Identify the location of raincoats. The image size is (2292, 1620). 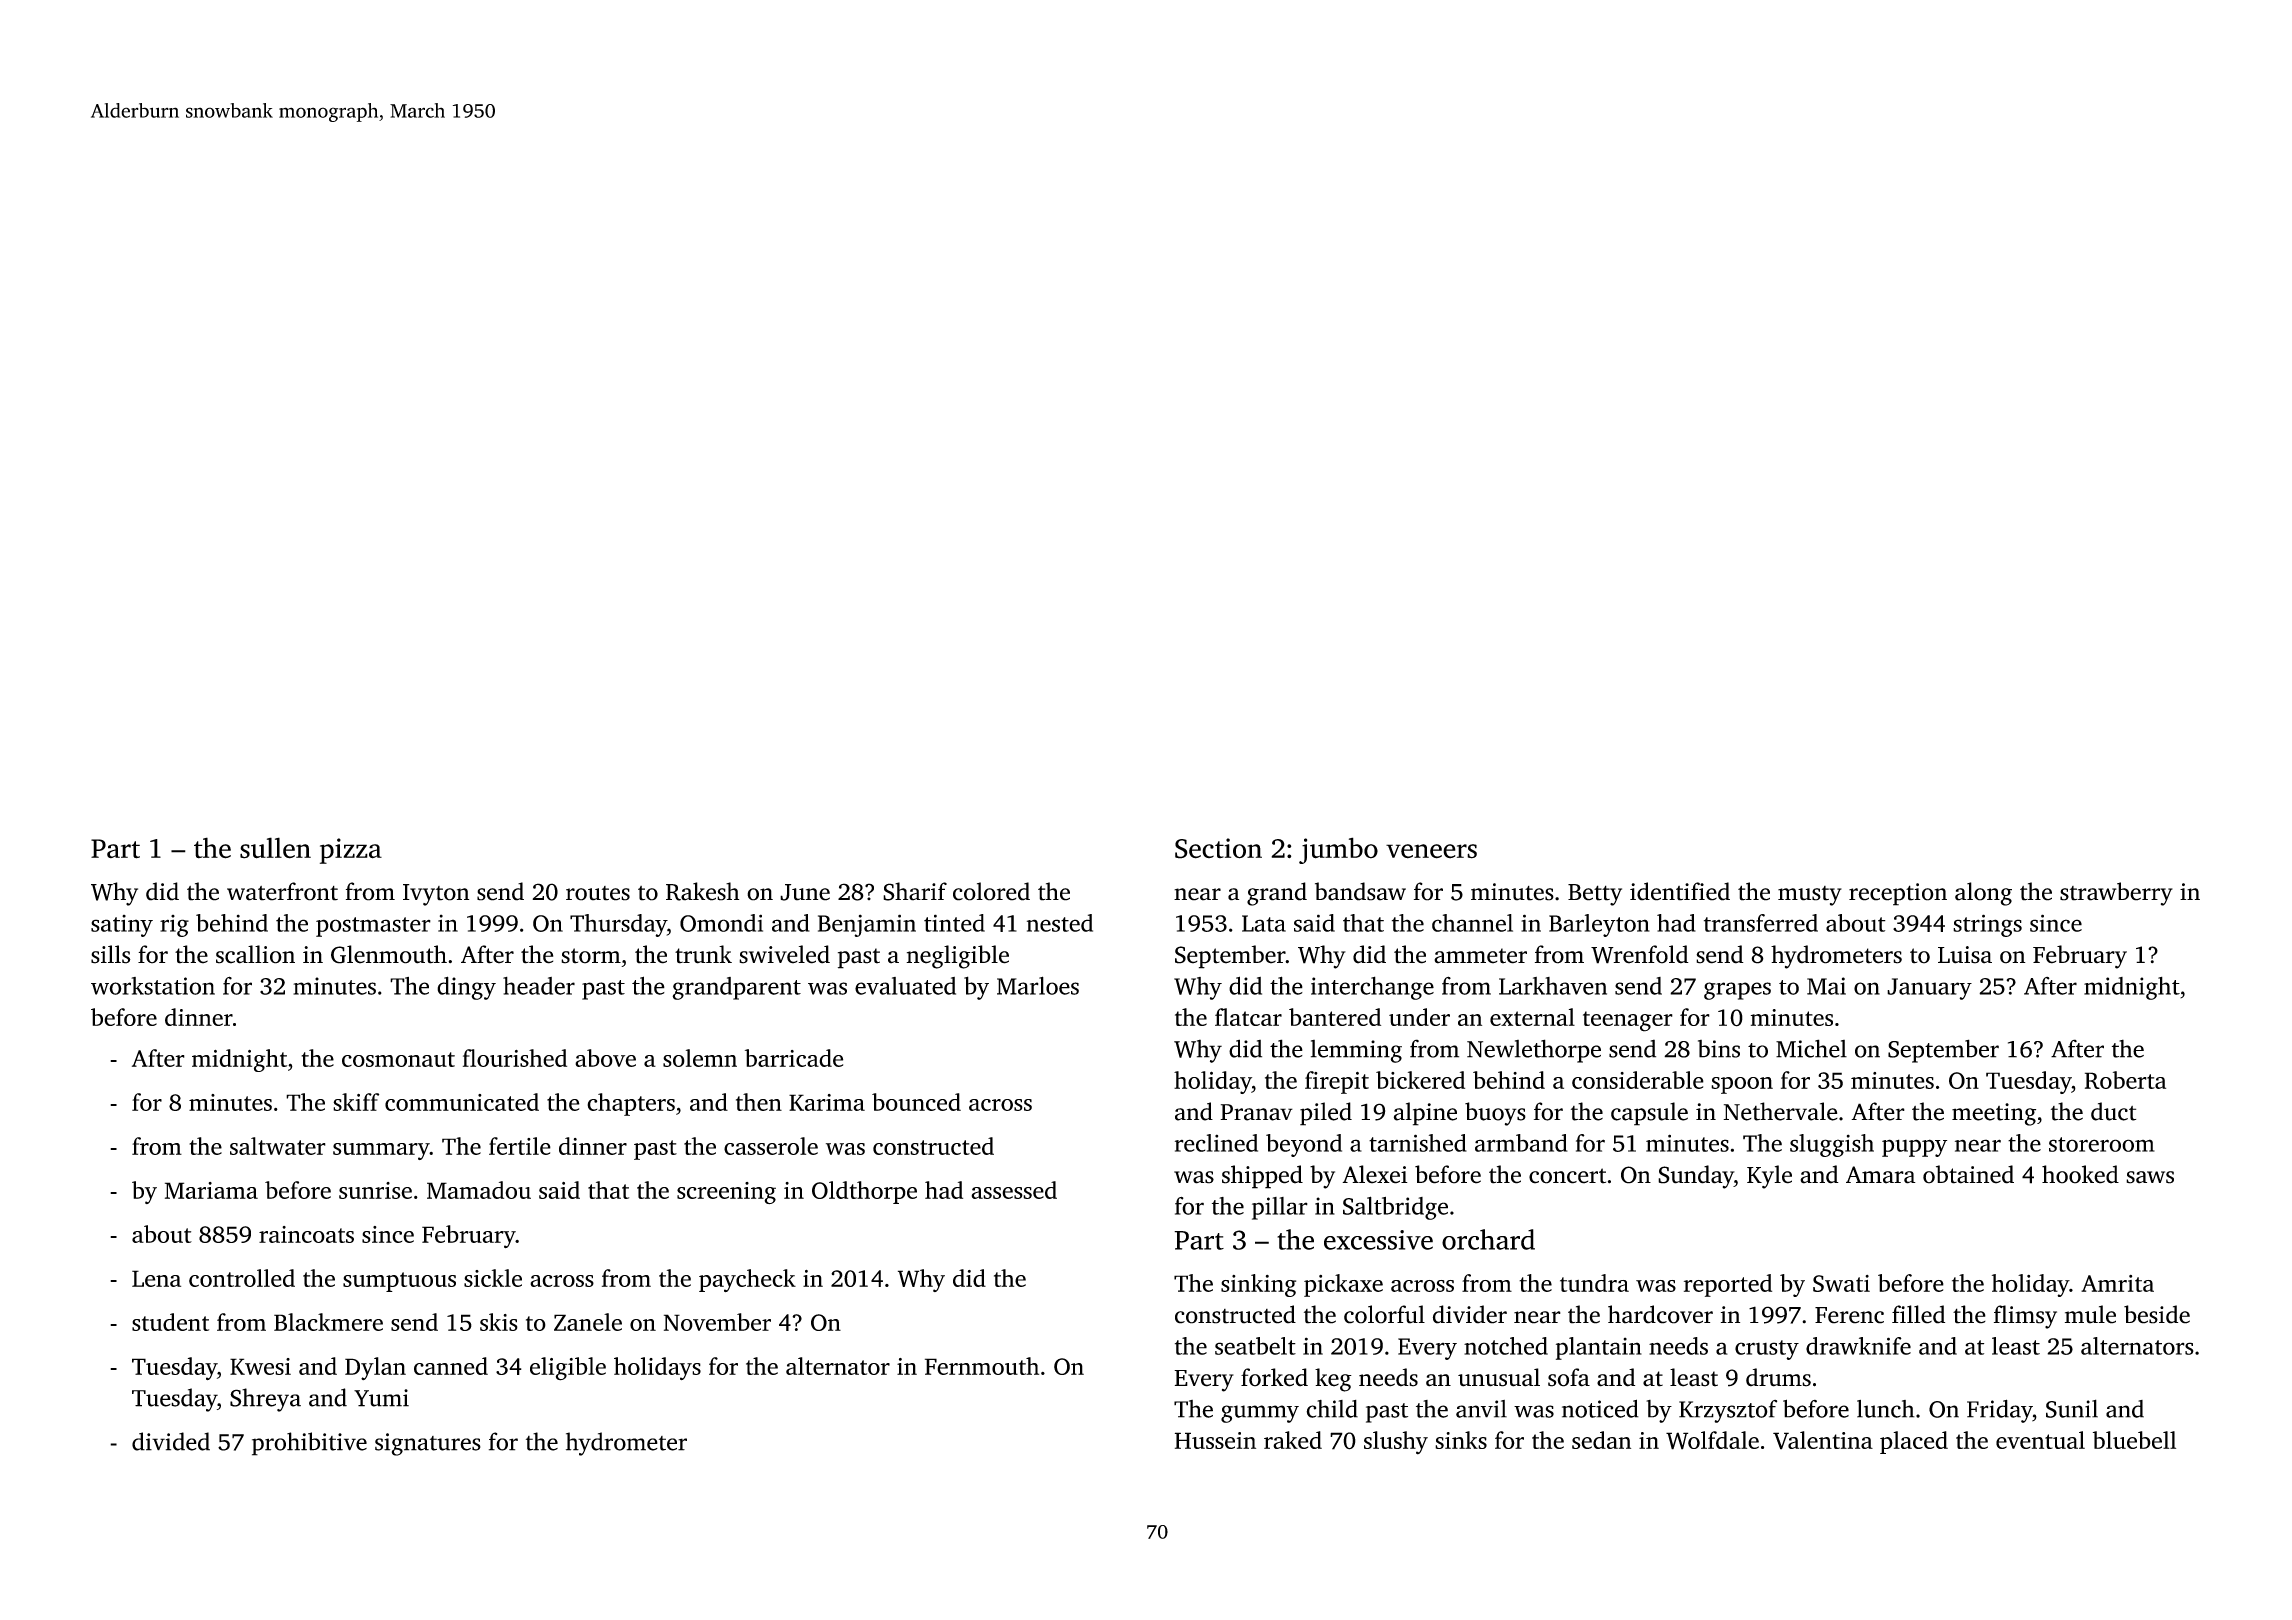
(306, 1234).
